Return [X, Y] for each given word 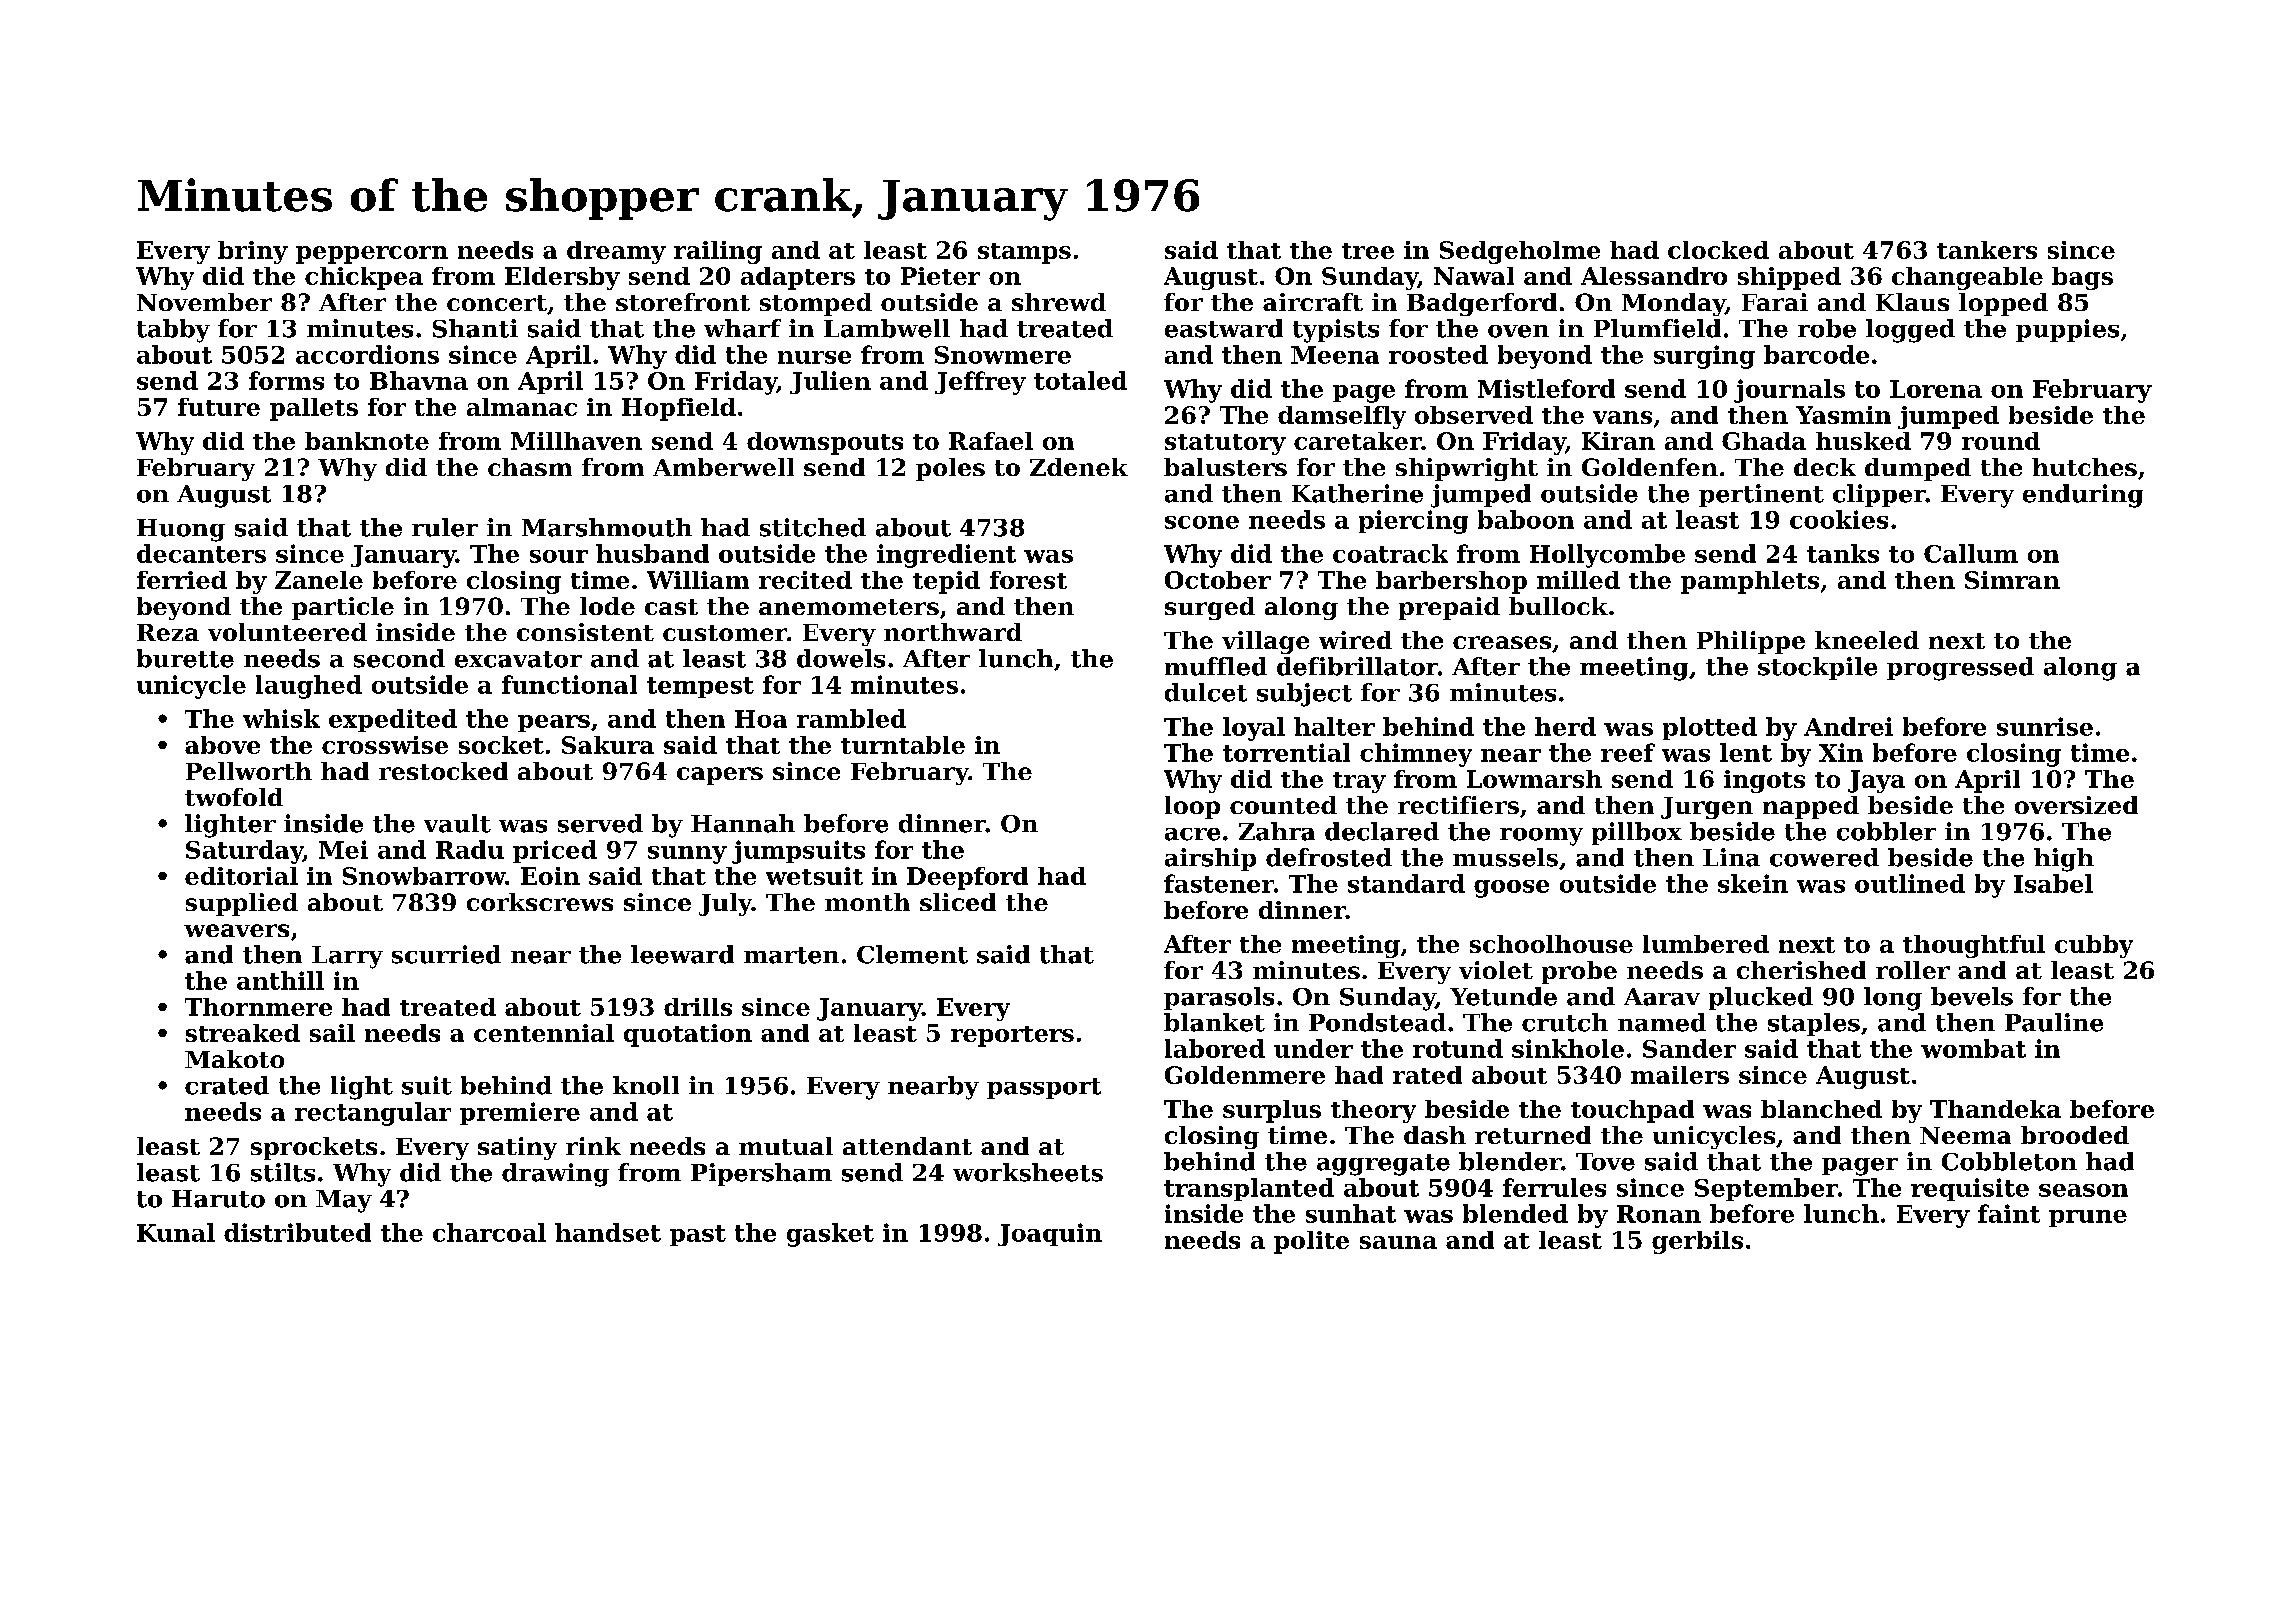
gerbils [1697, 1242]
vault [457, 823]
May [344, 1201]
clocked [1718, 250]
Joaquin [1050, 1234]
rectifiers [1458, 805]
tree [1368, 251]
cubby [2094, 946]
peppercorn [372, 255]
